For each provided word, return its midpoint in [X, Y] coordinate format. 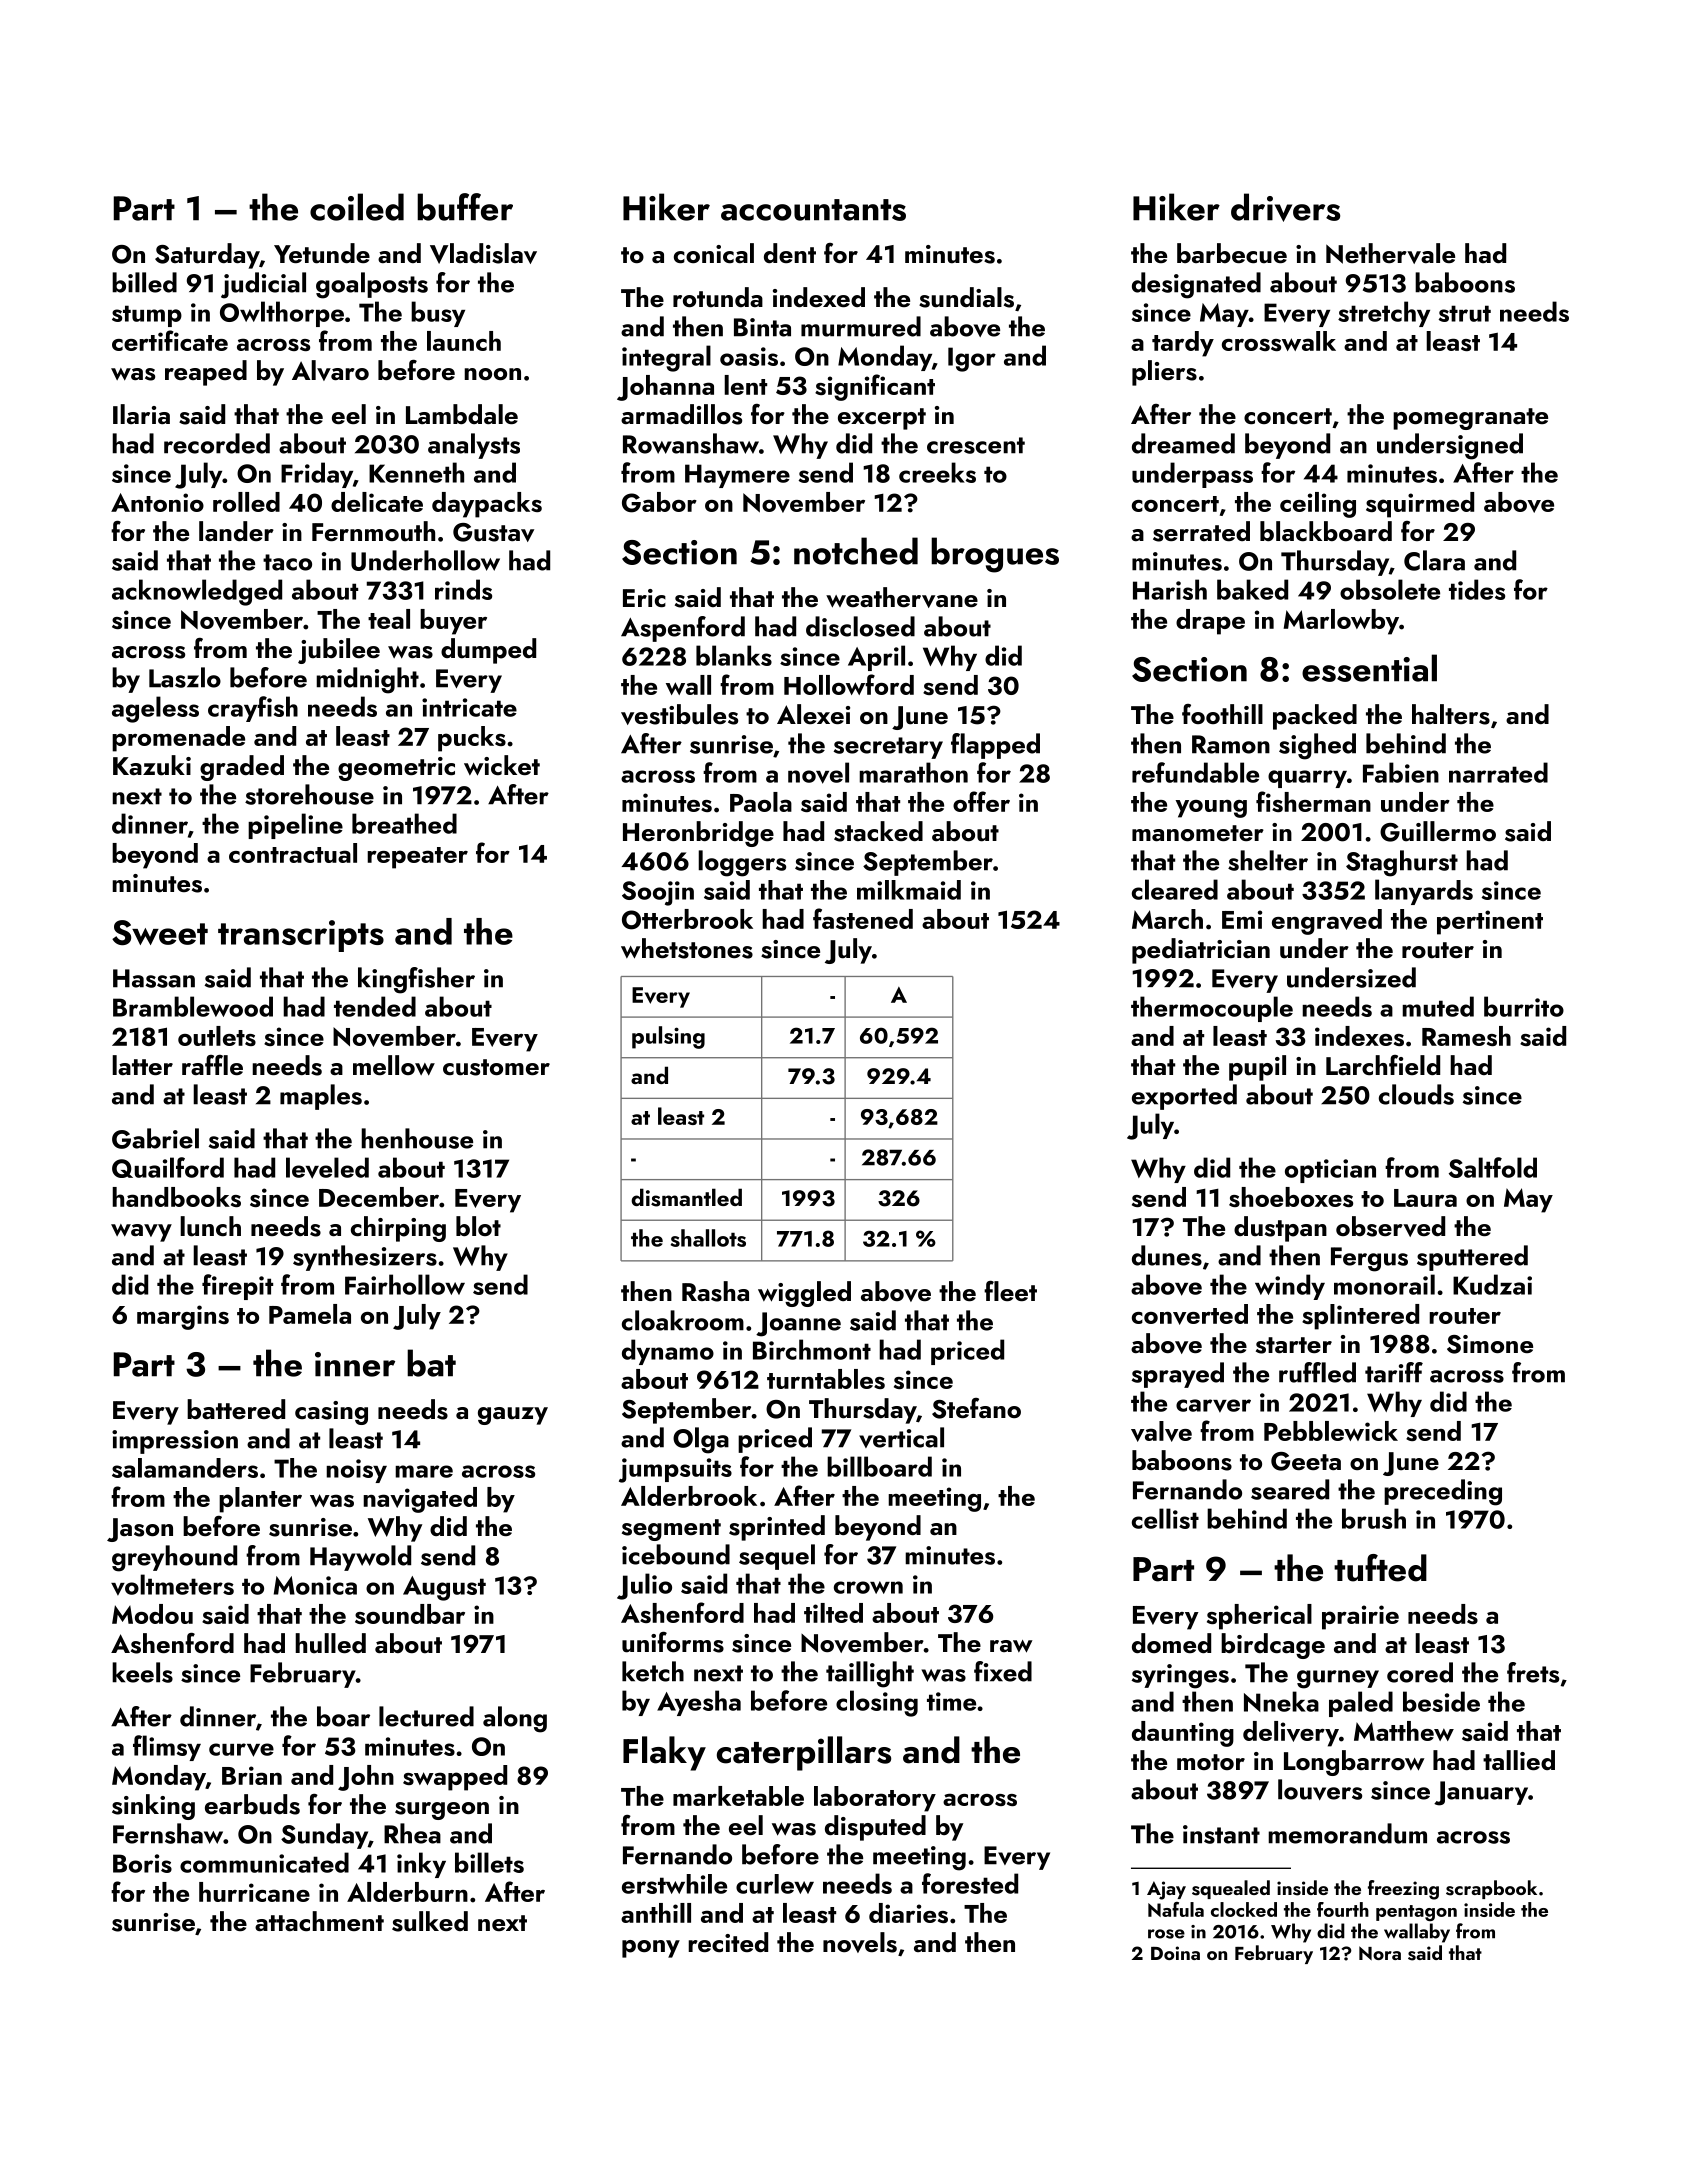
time [951, 1701]
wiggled [804, 1294]
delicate [377, 502]
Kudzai [1492, 1284]
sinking [153, 1807]
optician [1330, 1171]
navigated [420, 1500]
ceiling [1318, 505]
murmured [861, 326]
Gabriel [155, 1138]
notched [856, 551]
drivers [1285, 207]
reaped [206, 373]
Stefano [976, 1408]
